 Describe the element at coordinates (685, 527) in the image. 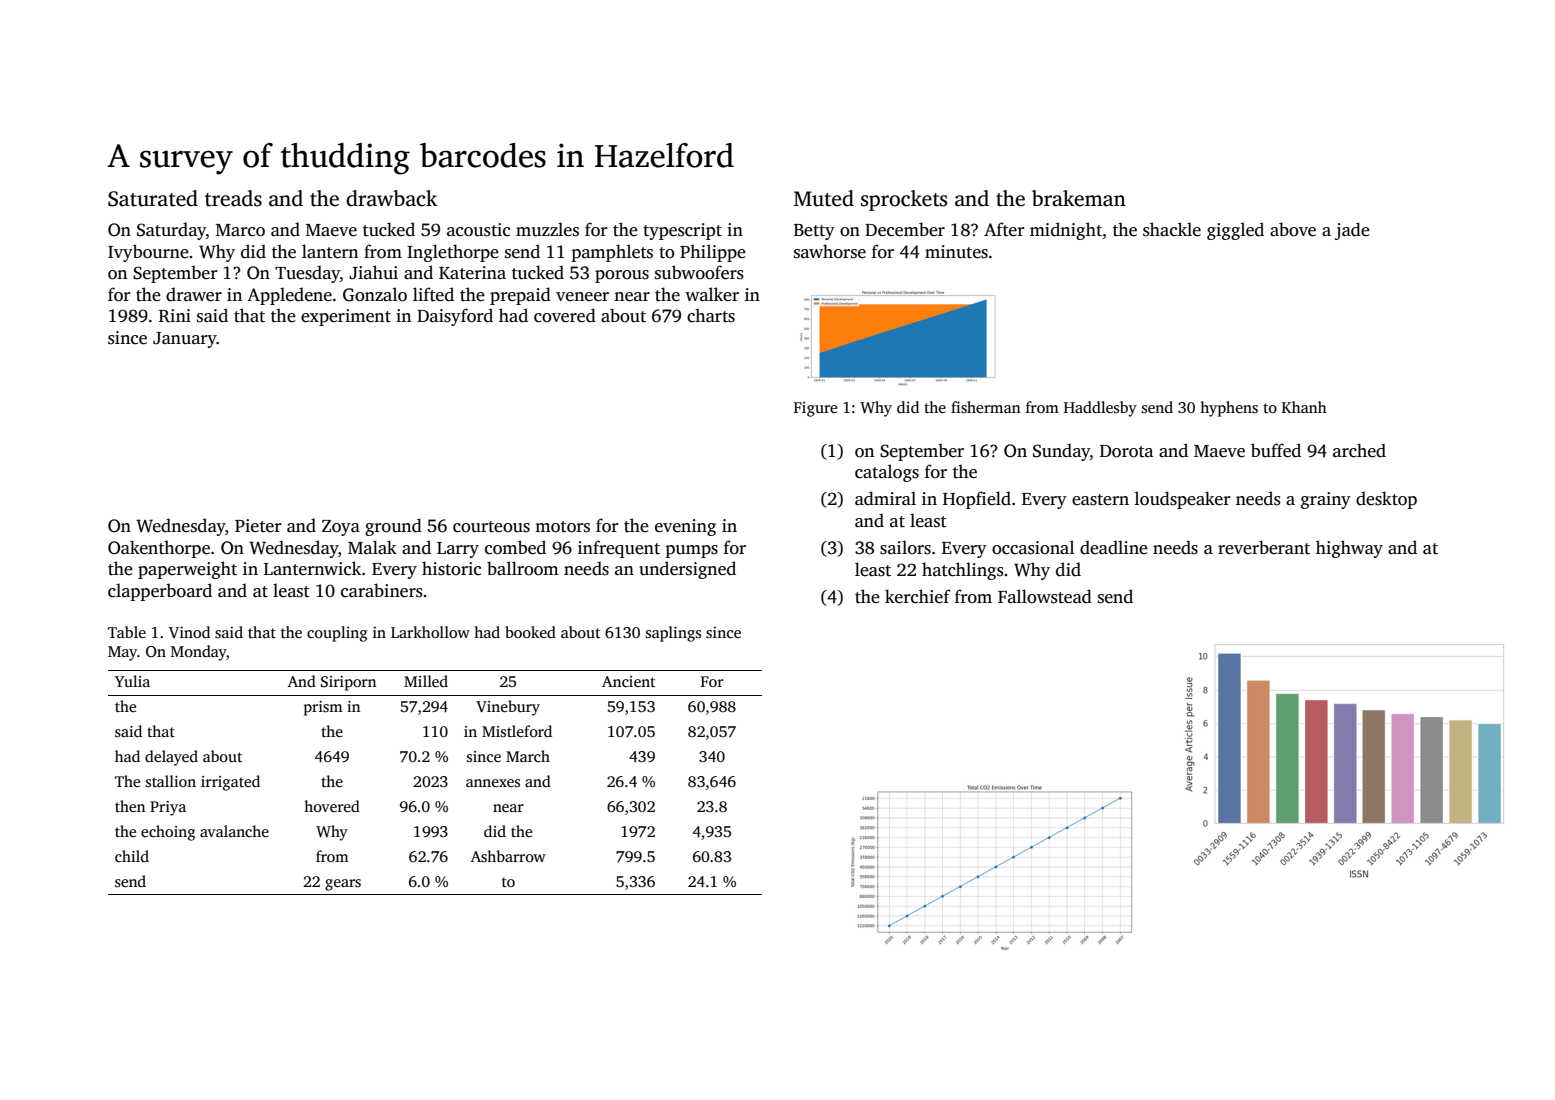

I see `evening` at that location.
